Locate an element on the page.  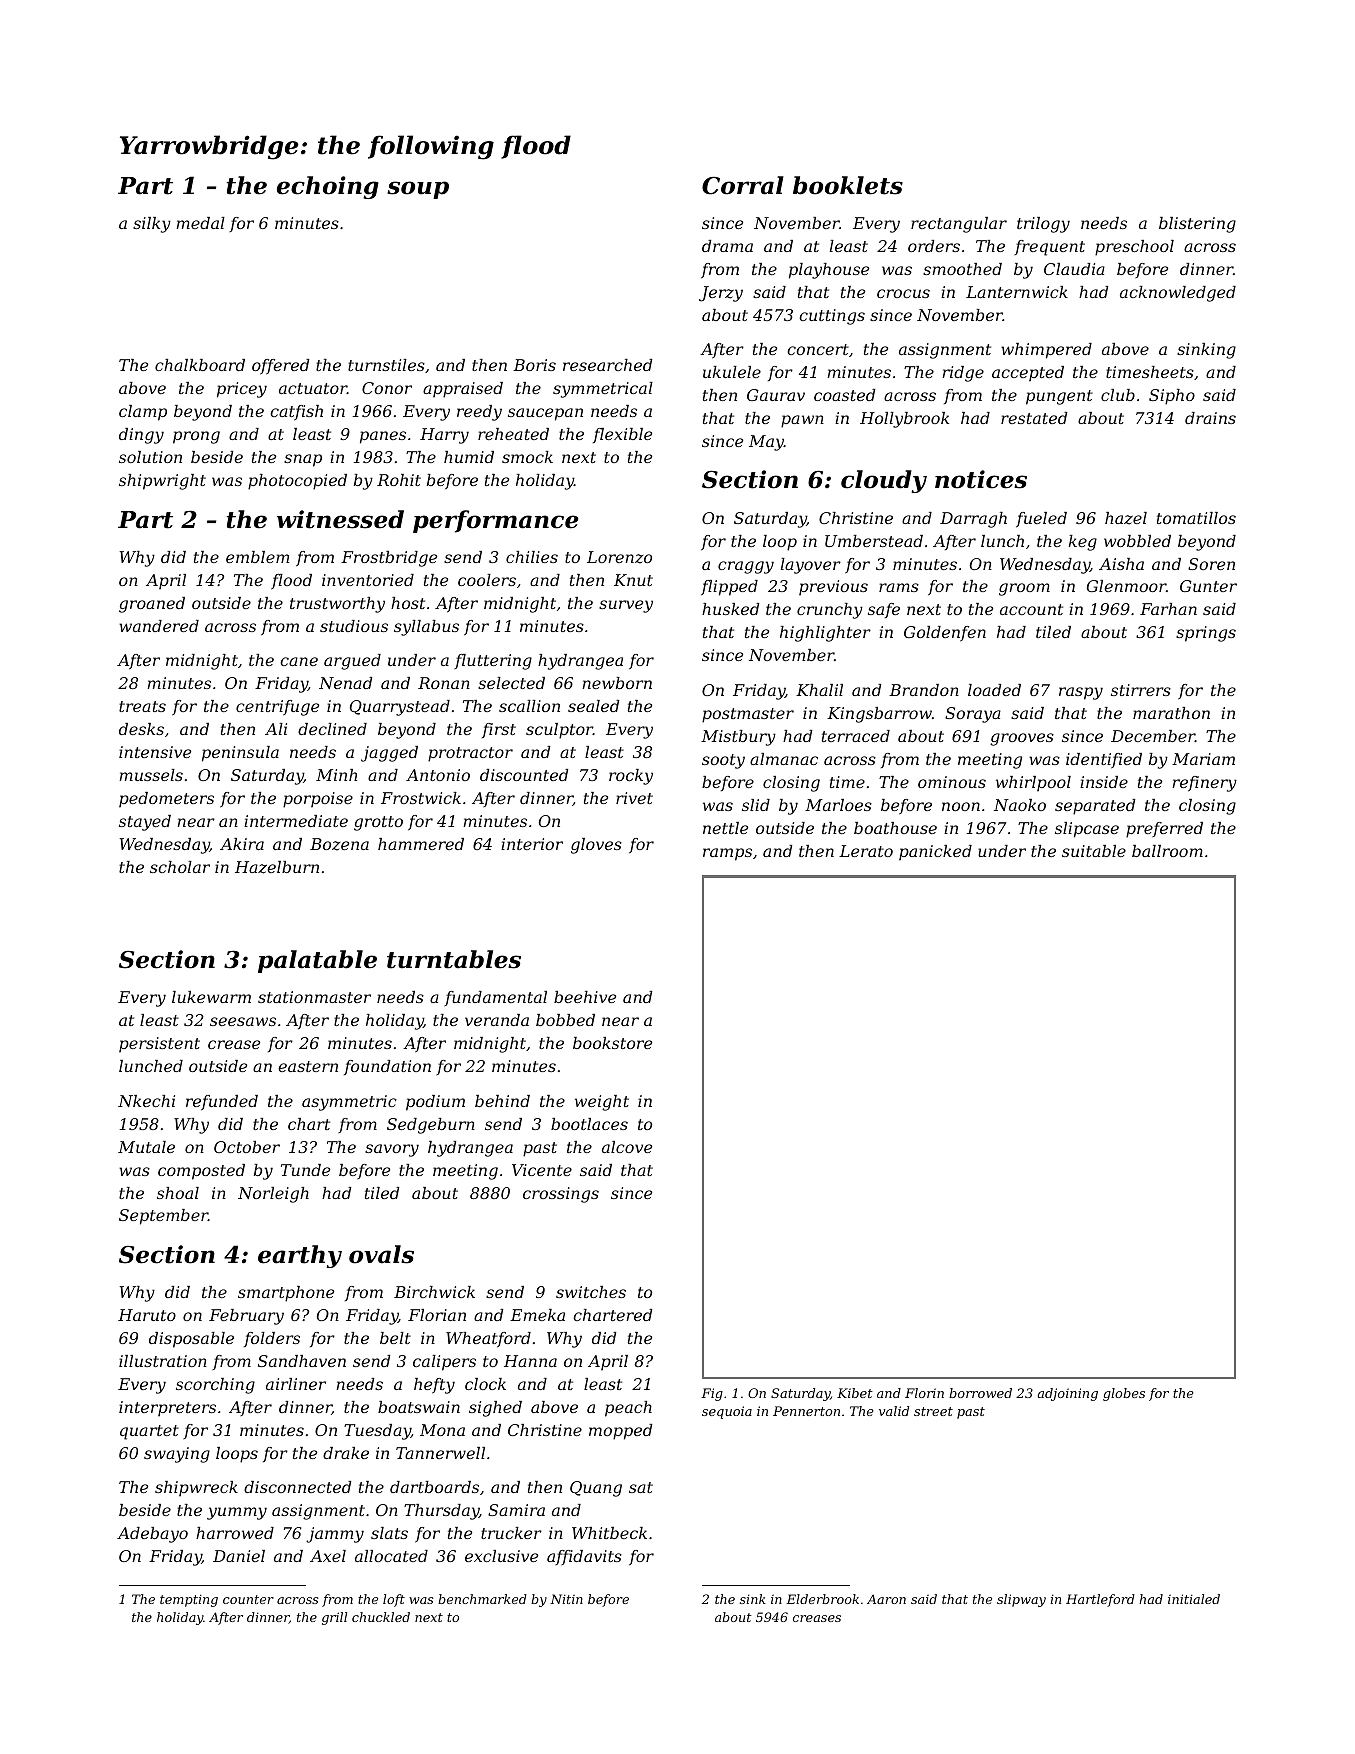
Corral is located at coordinates (743, 185).
